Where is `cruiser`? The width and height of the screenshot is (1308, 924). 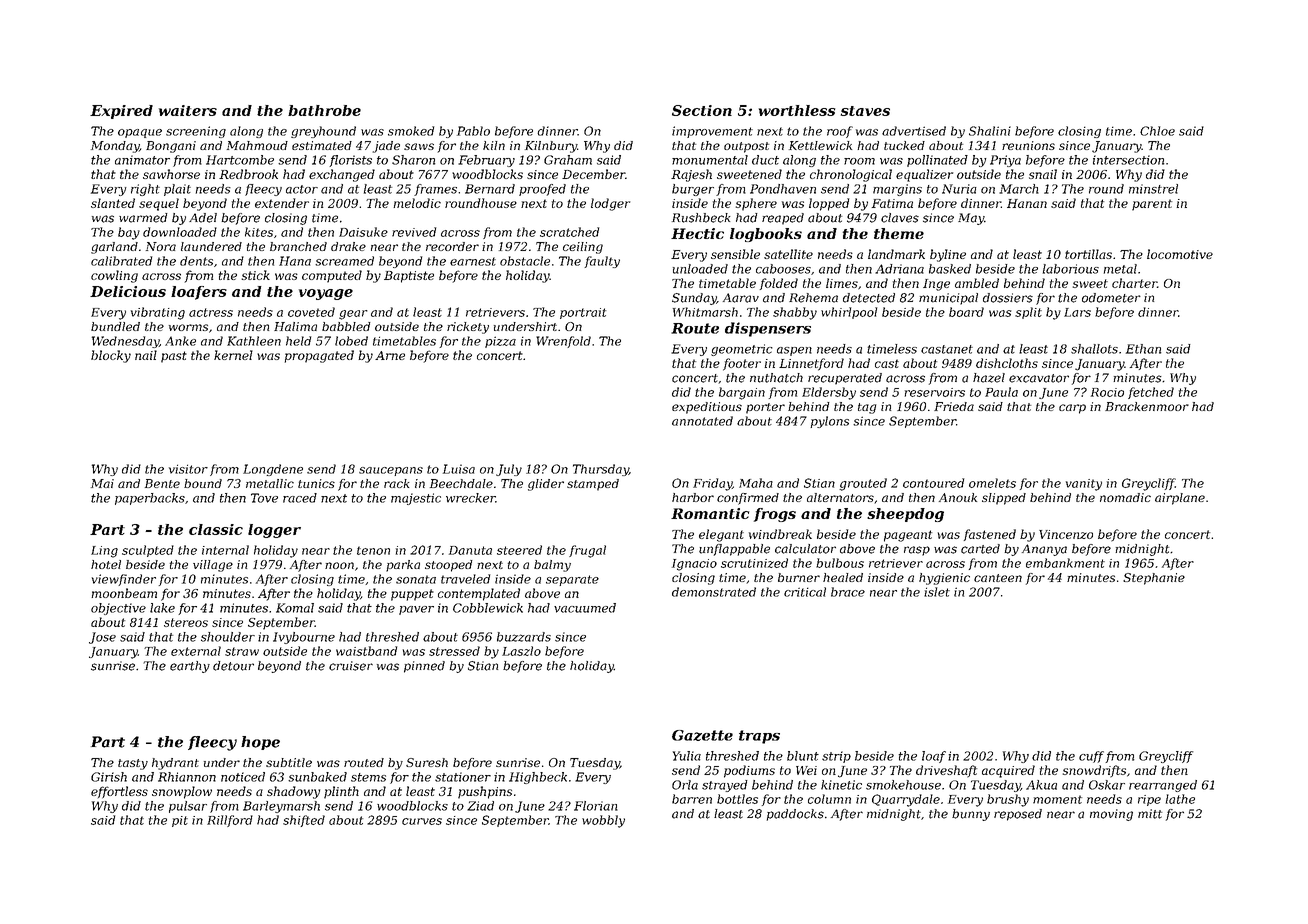
cruiser is located at coordinates (351, 666).
